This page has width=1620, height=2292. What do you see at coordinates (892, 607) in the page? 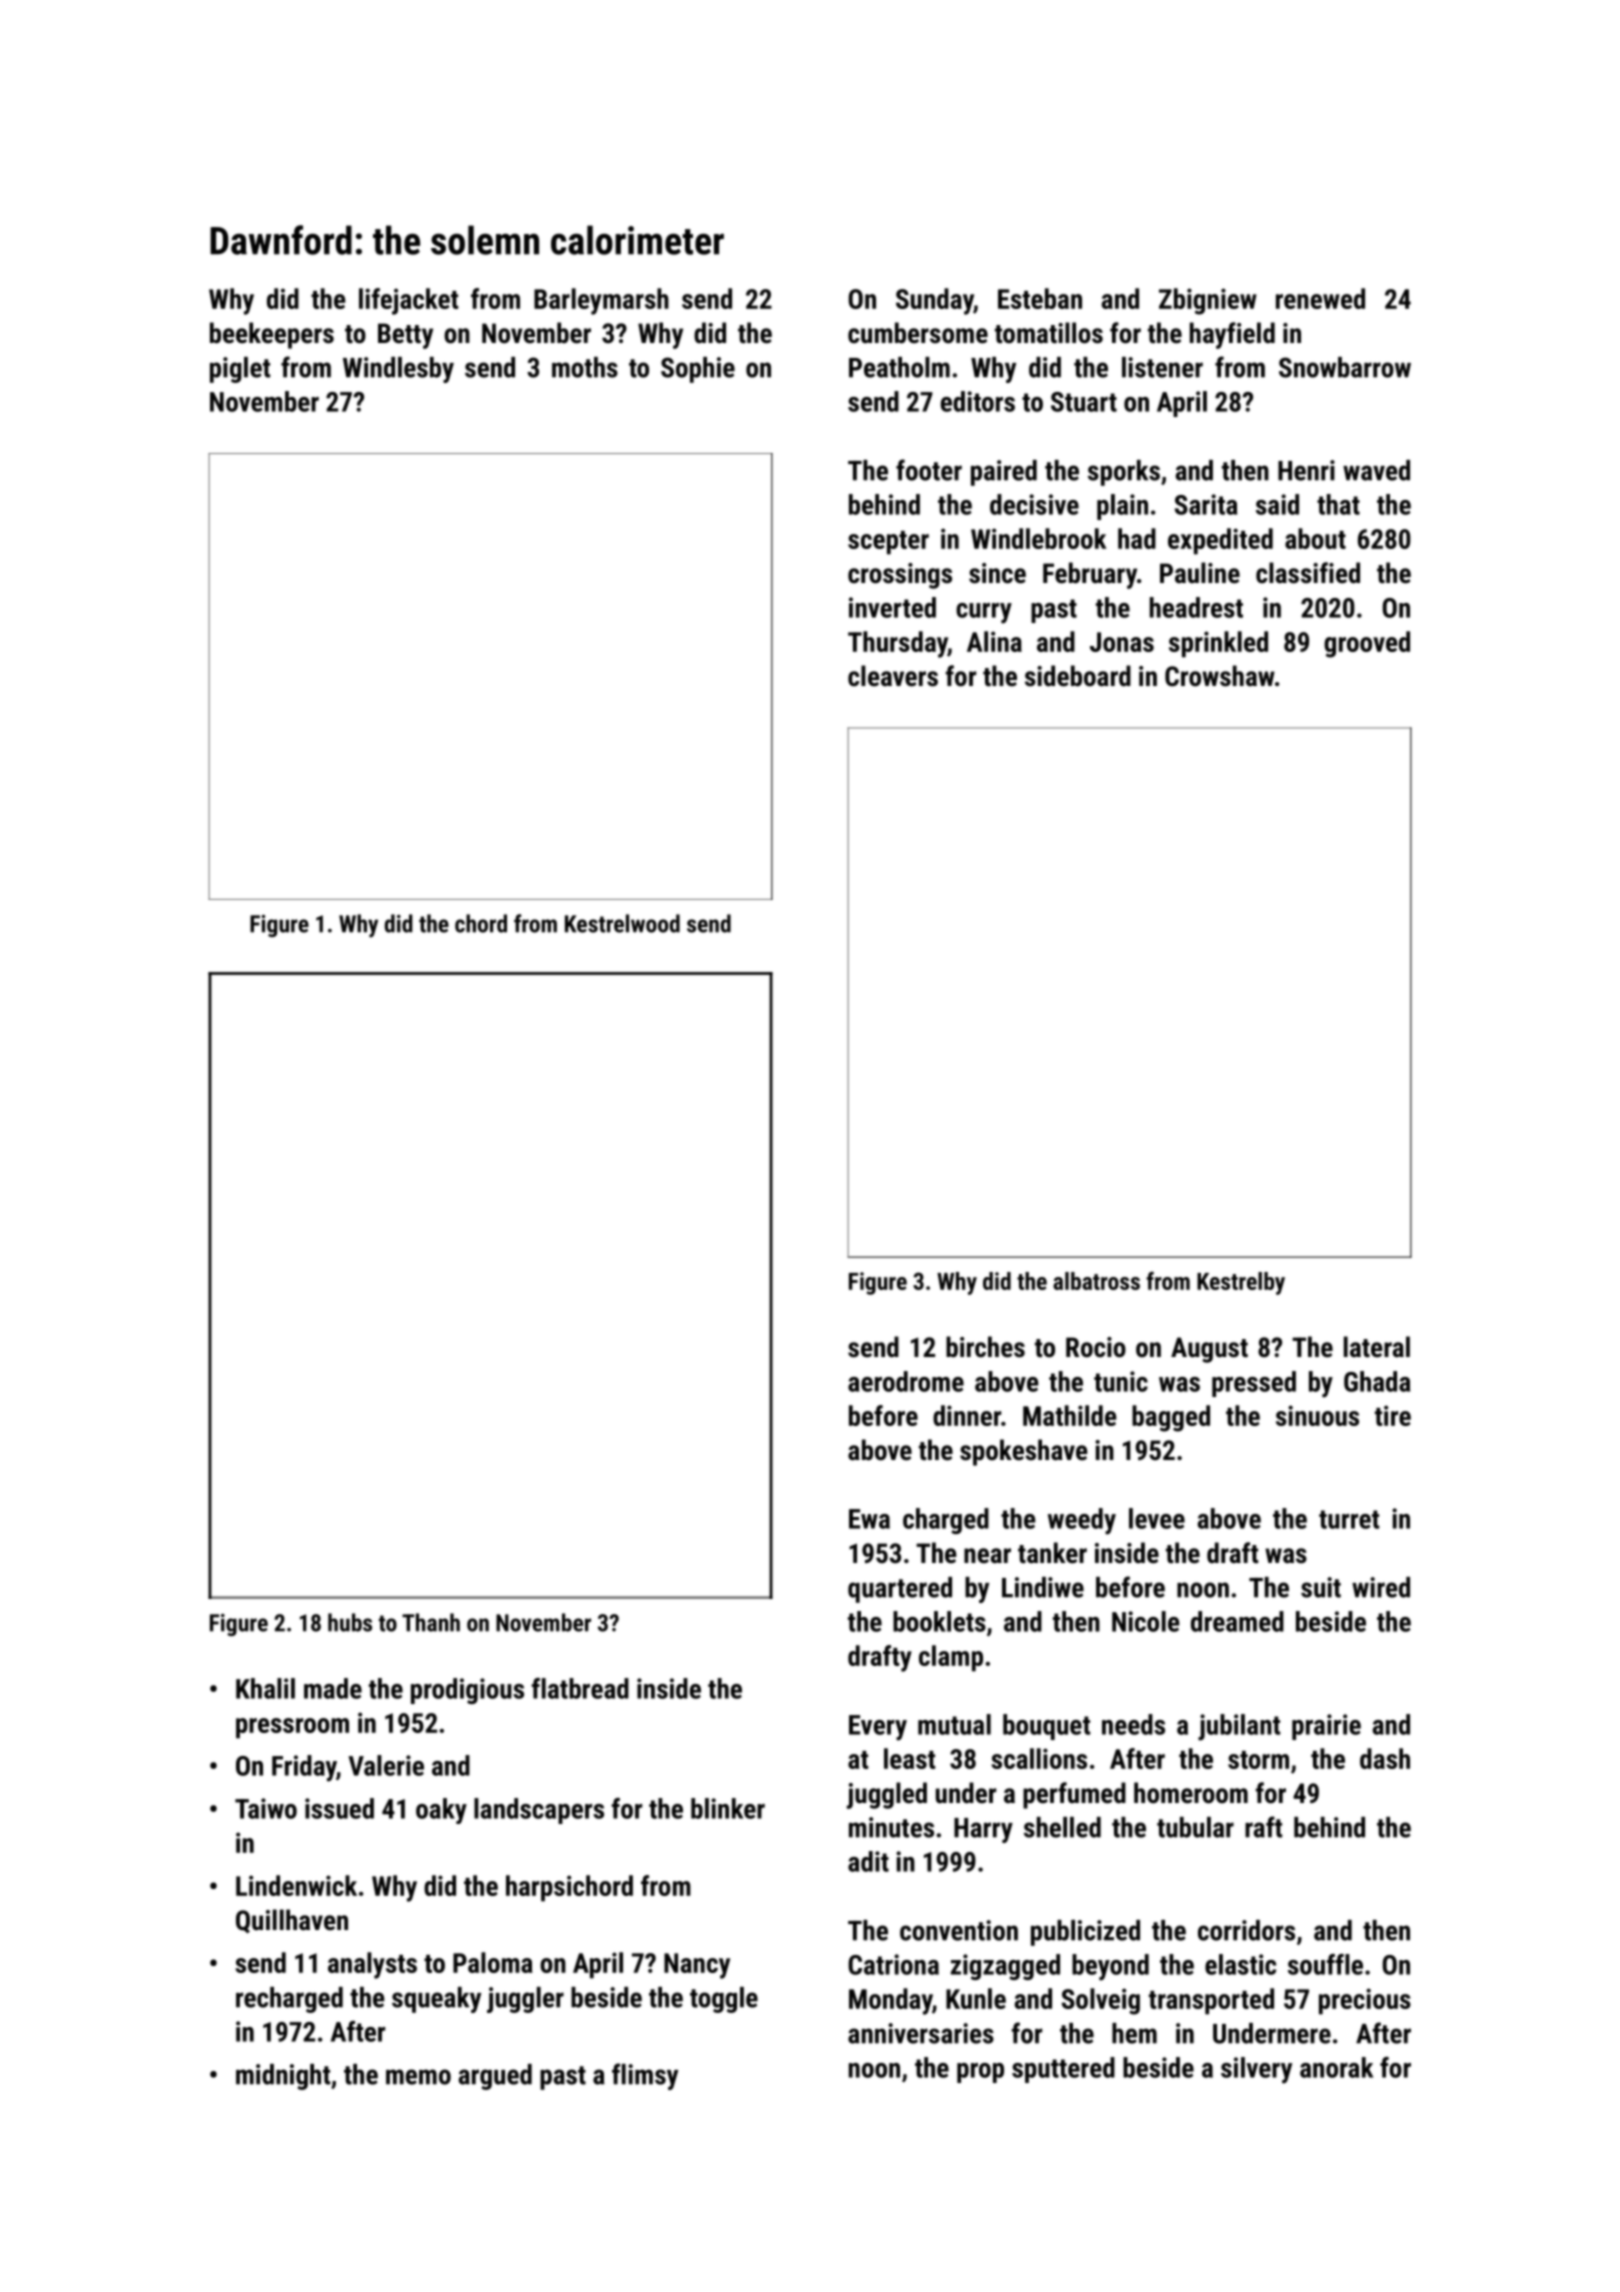
I see `inverted` at bounding box center [892, 607].
